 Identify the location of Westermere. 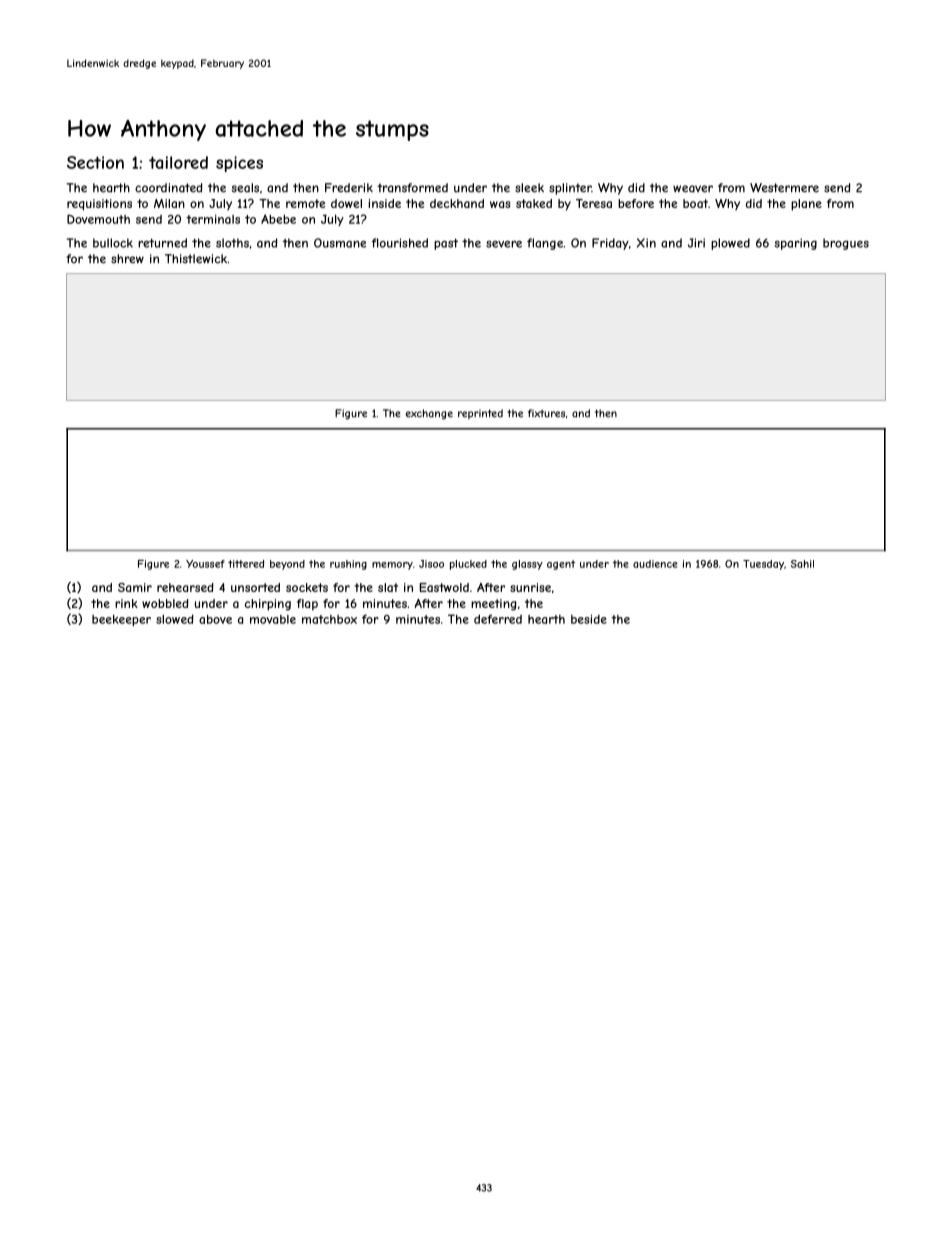
(784, 188).
